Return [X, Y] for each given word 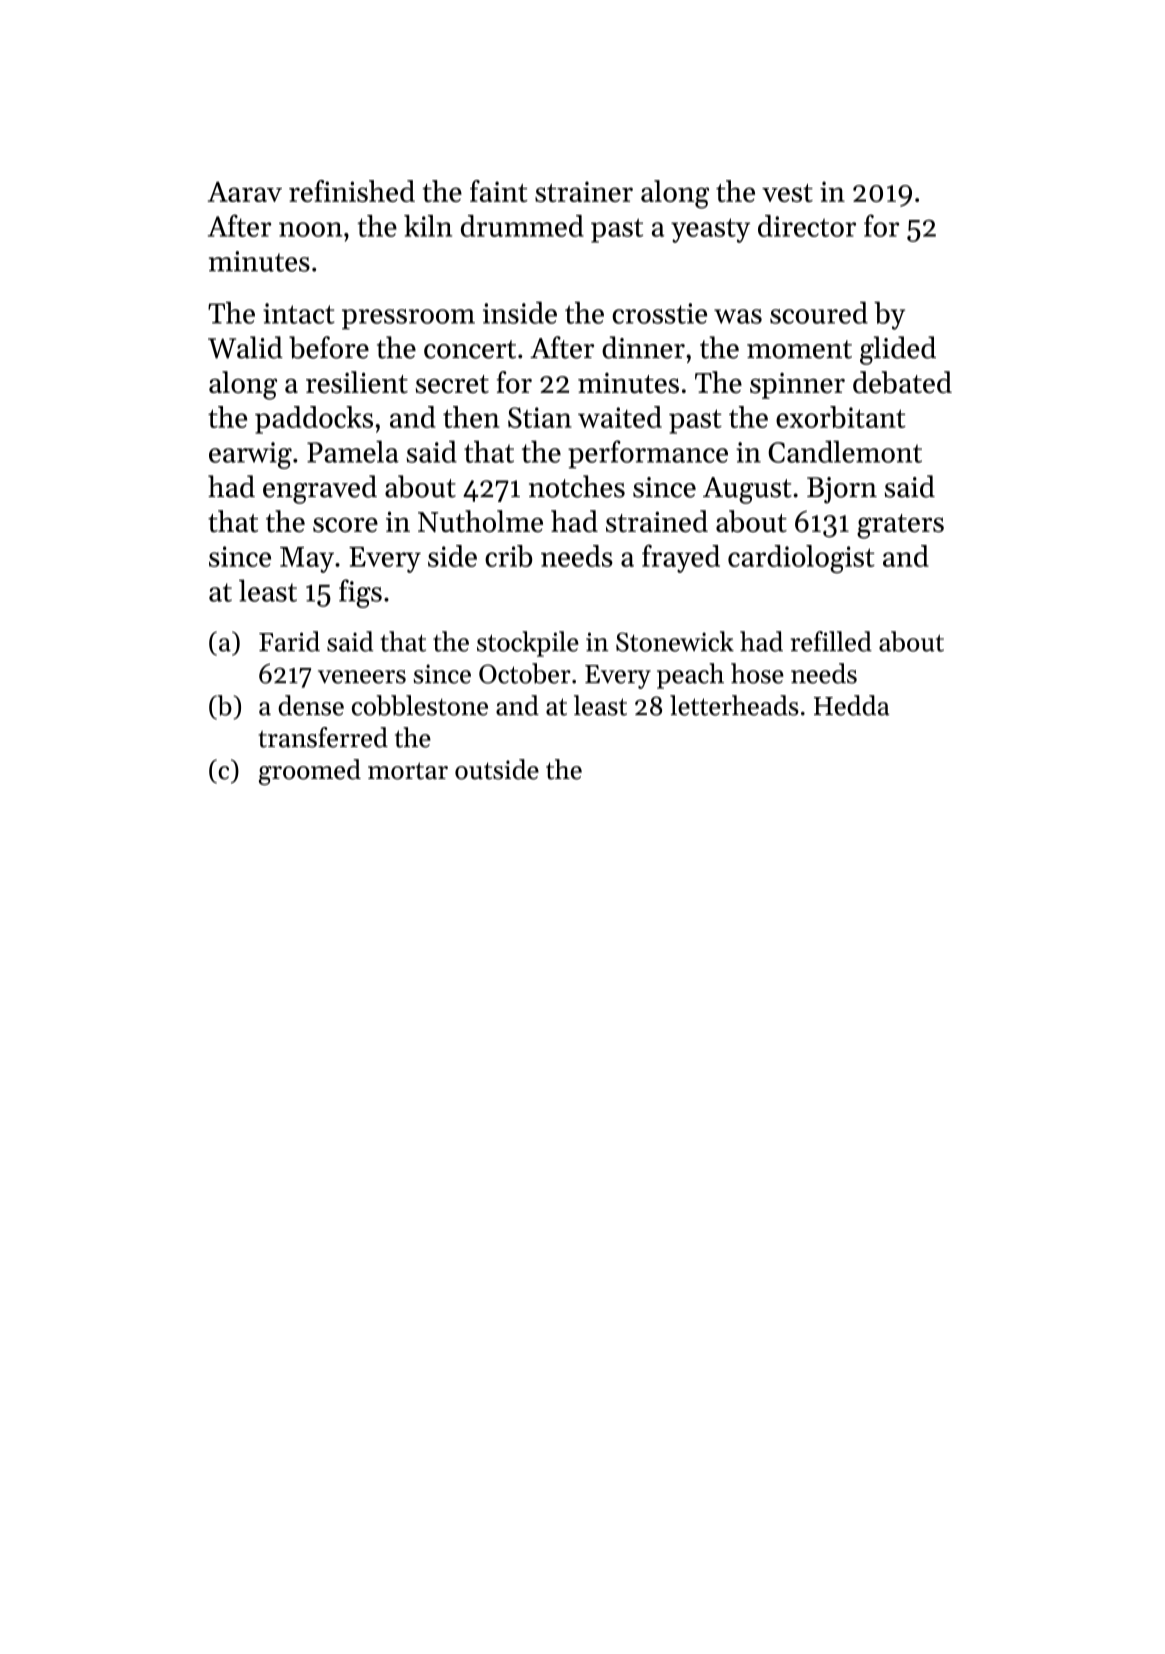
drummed [522, 226]
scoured [819, 312]
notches [577, 486]
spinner [797, 386]
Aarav [245, 191]
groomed [310, 772]
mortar [408, 771]
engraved [320, 489]
